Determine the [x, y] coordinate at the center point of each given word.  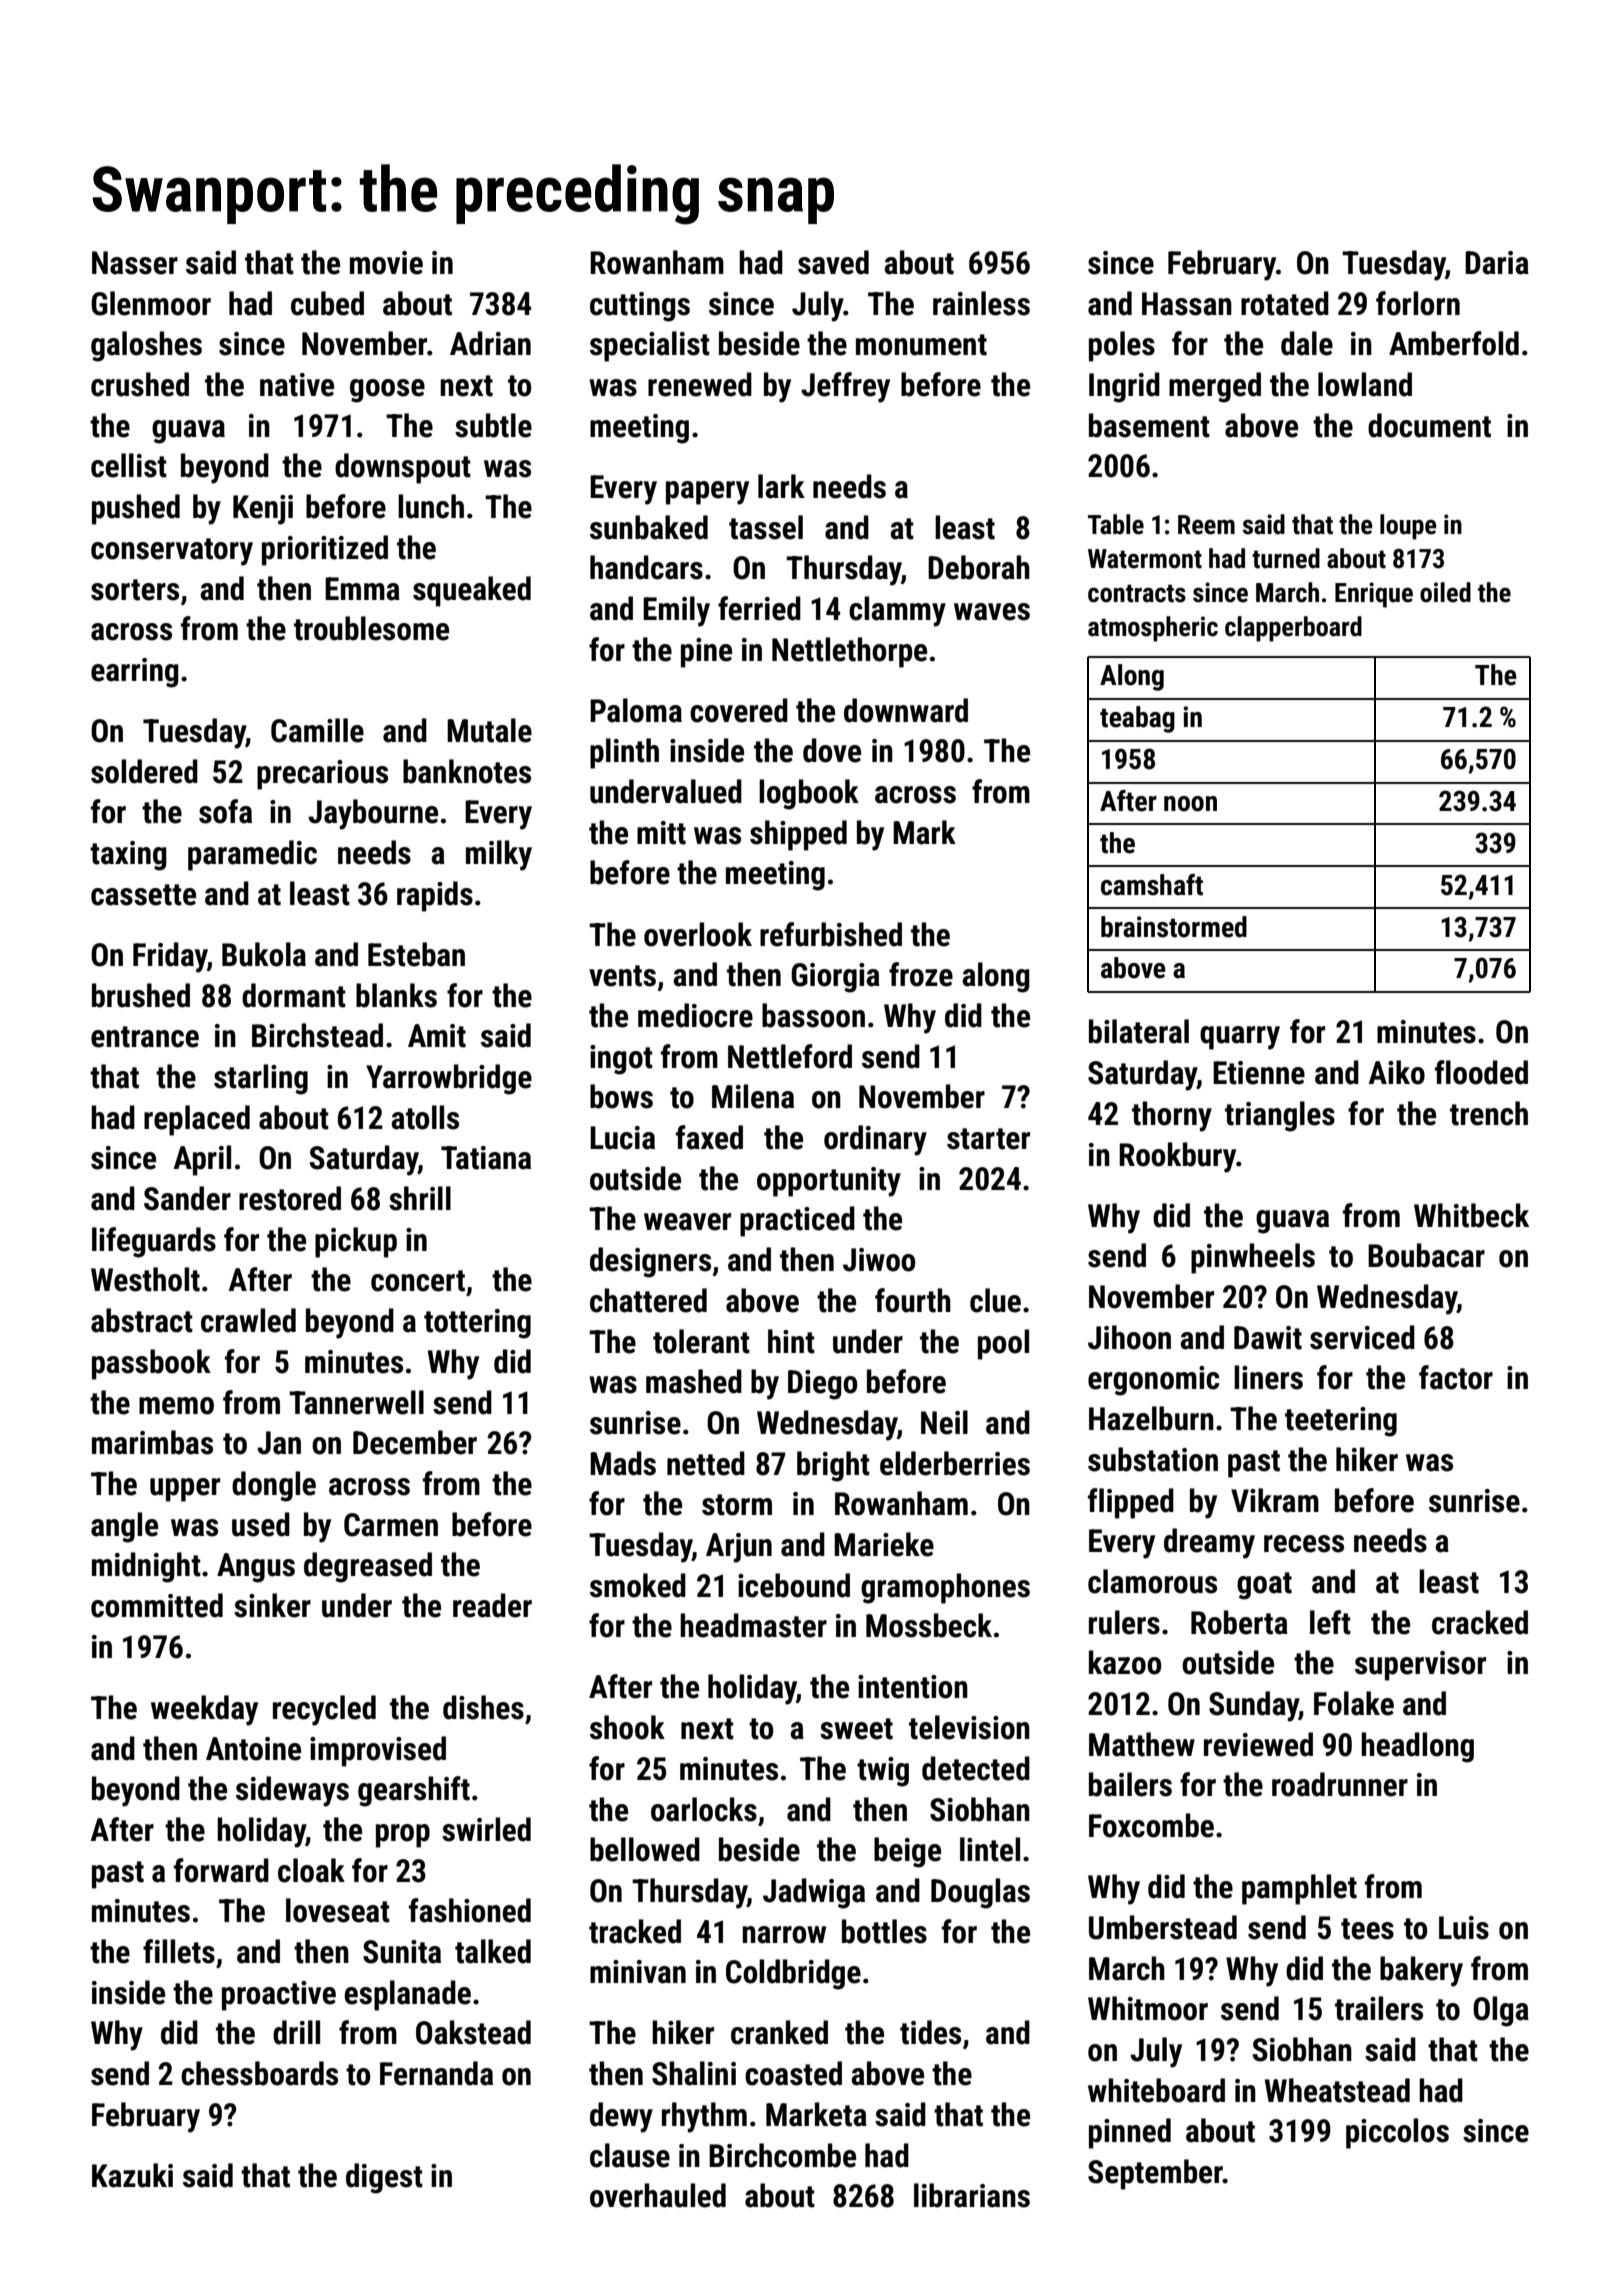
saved [833, 262]
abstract [142, 1320]
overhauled [658, 2195]
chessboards [259, 2073]
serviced [1362, 1337]
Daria [1497, 263]
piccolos [1397, 2133]
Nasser [135, 263]
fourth [913, 1300]
